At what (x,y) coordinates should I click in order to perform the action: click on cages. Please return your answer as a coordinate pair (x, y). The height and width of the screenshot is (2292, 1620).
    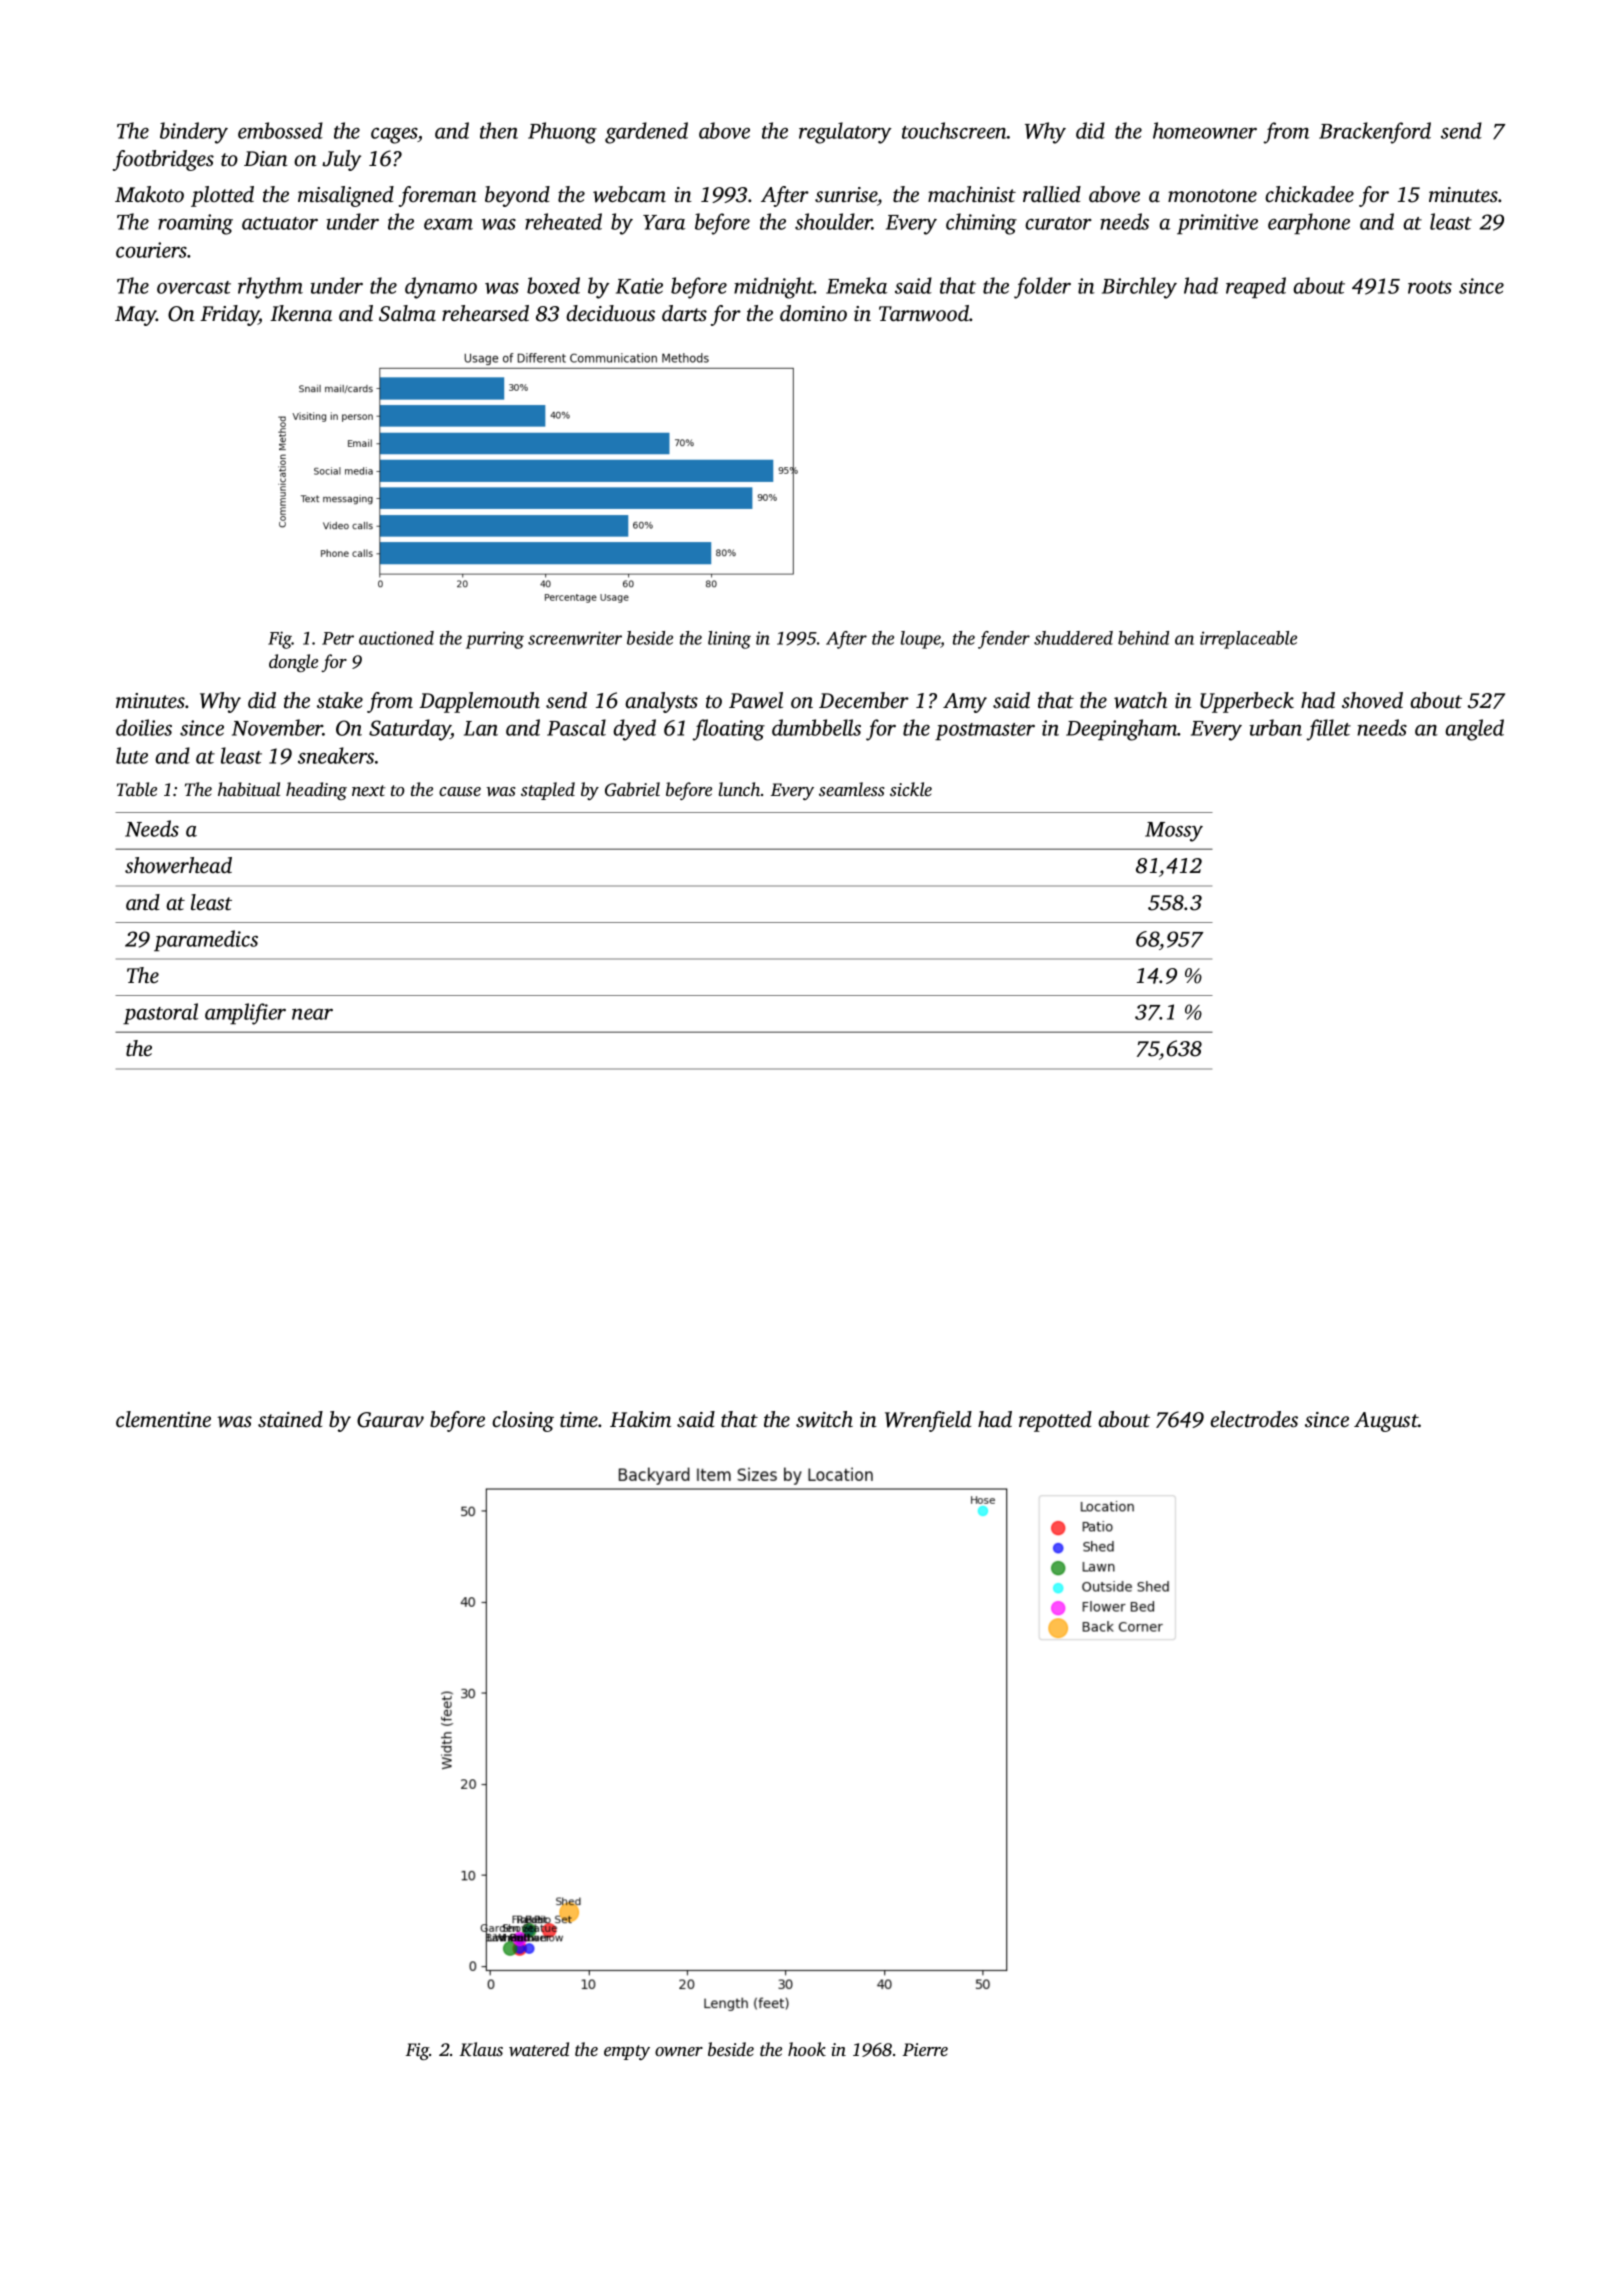
    Looking at the image, I should click on (394, 136).
